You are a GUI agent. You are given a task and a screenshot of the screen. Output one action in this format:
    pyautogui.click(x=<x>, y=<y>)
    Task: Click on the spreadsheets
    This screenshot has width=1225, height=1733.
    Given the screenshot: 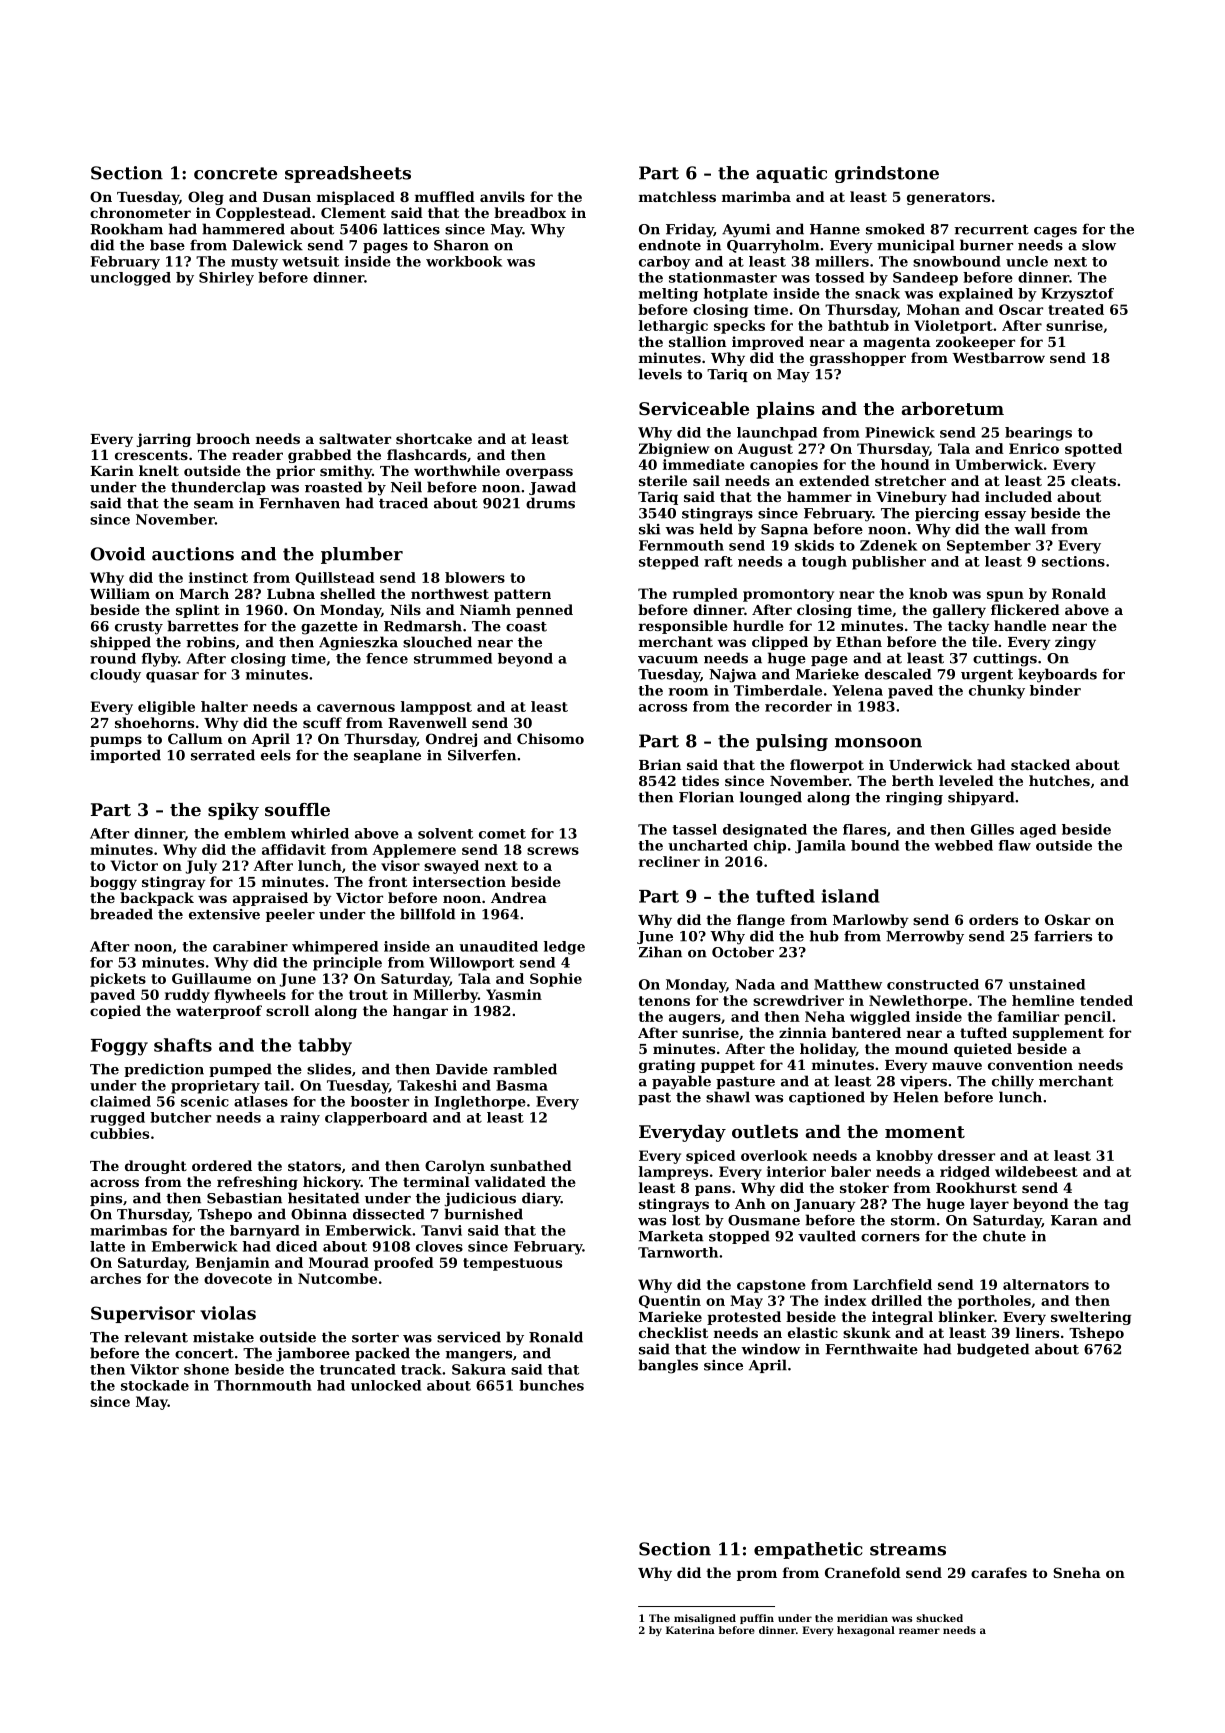 What is the action you would take?
    pyautogui.click(x=348, y=174)
